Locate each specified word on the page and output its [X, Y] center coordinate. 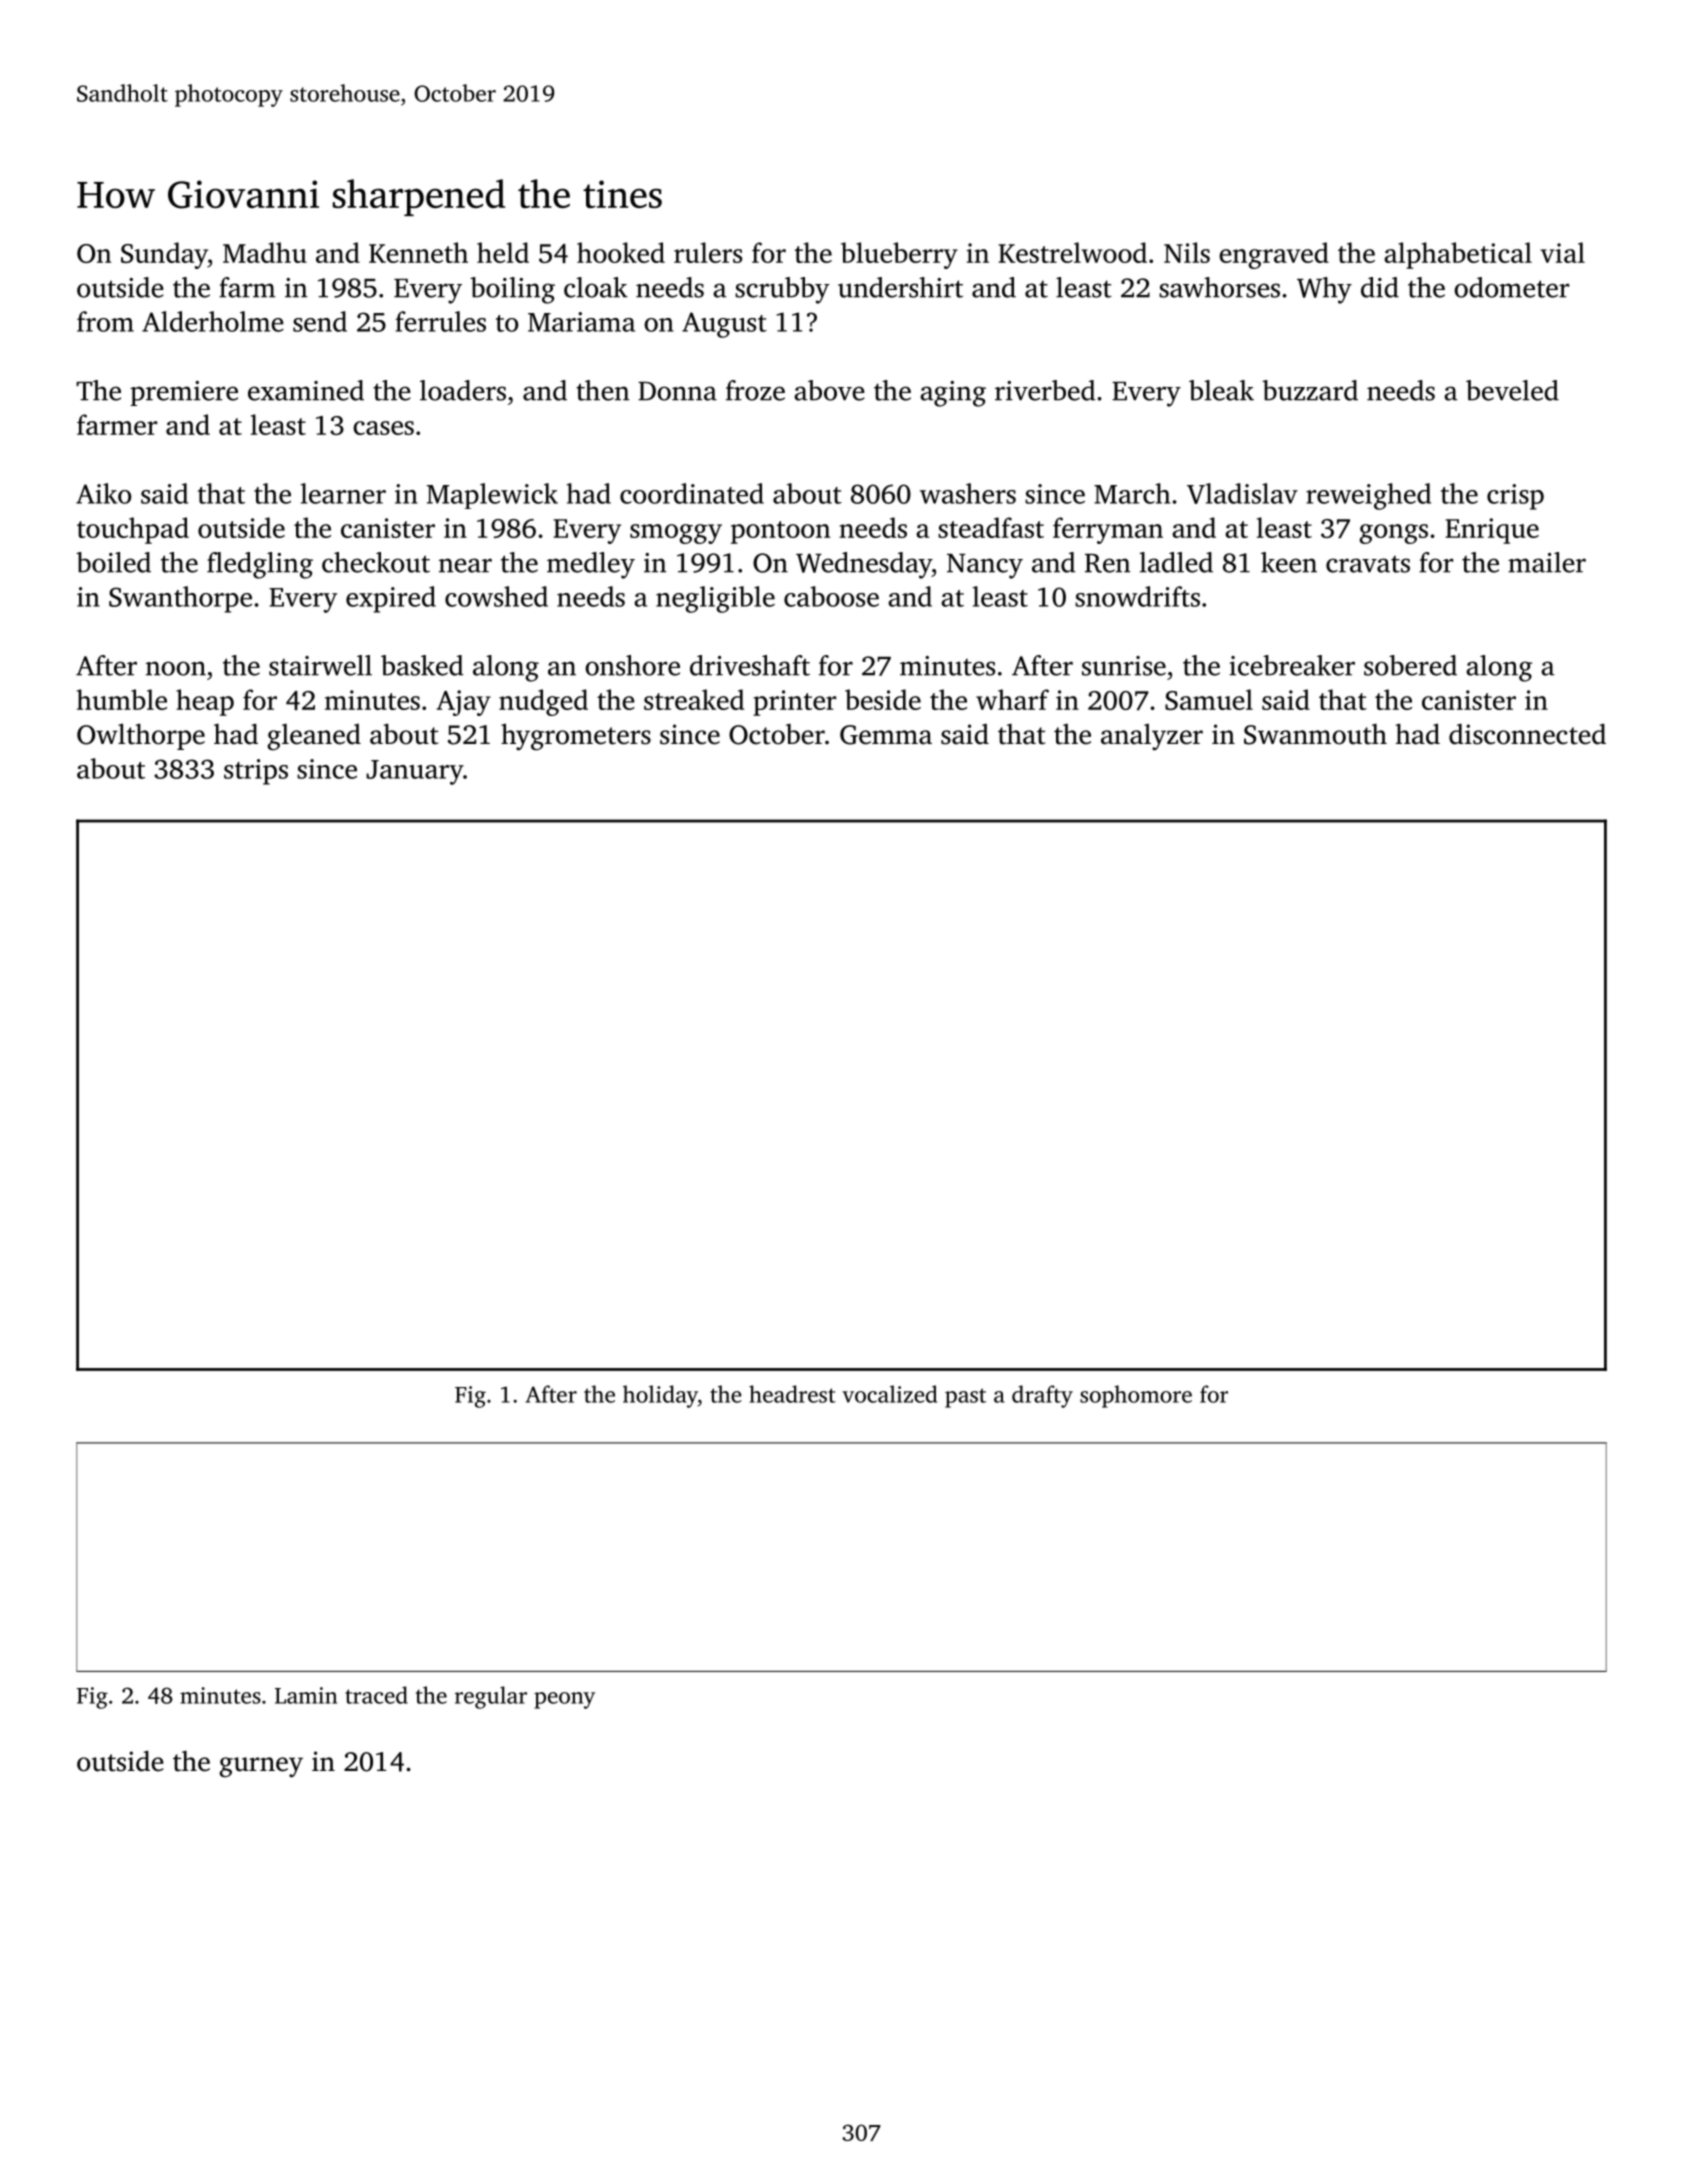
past [965, 1398]
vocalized [889, 1394]
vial [1562, 252]
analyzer [1152, 737]
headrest [792, 1394]
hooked [621, 252]
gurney [261, 1767]
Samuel [1209, 699]
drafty [1042, 1396]
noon [176, 668]
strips [256, 772]
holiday [660, 1396]
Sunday [164, 255]
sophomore [1136, 1396]
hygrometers [576, 737]
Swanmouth [1315, 734]
